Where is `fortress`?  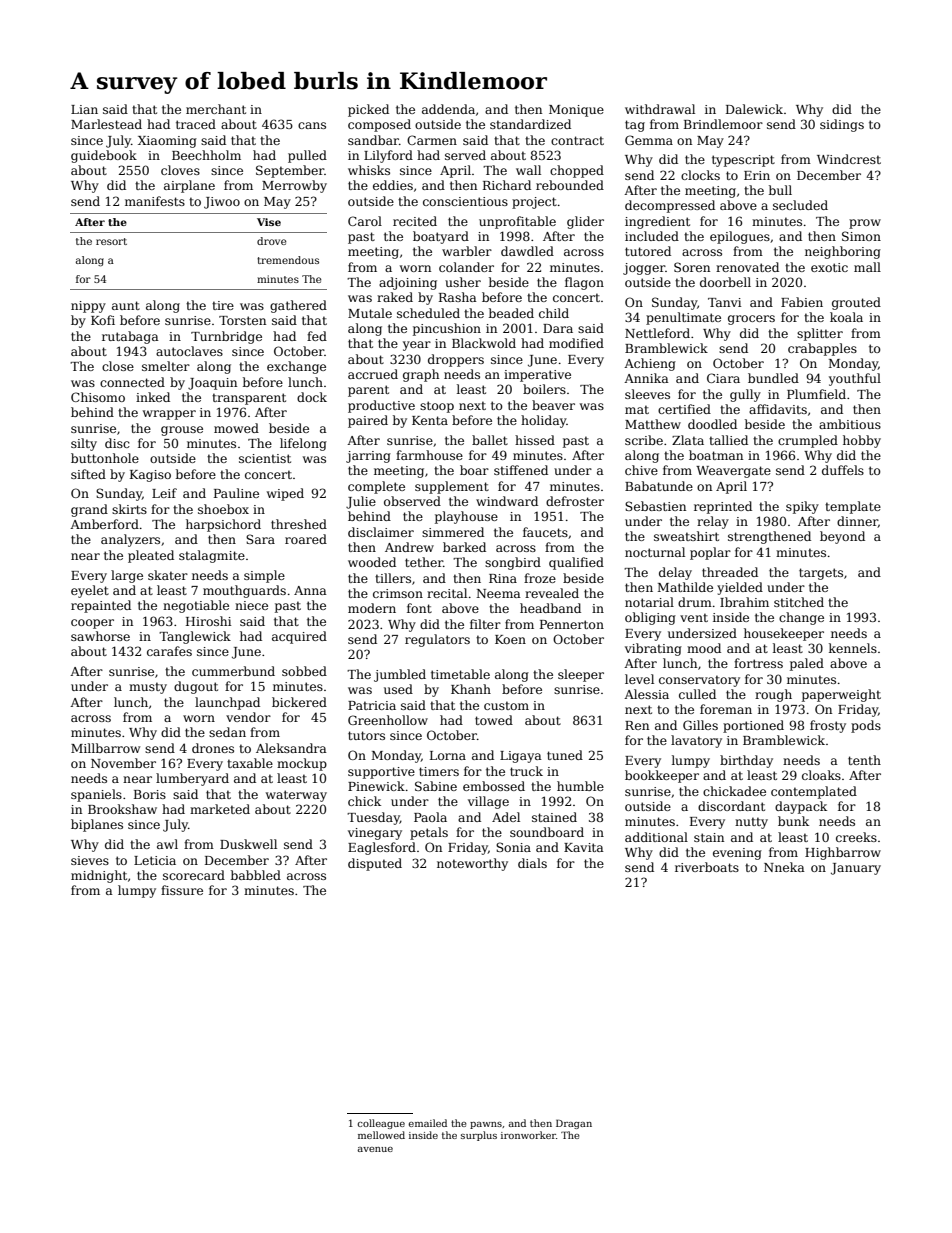
fortress is located at coordinates (758, 663).
